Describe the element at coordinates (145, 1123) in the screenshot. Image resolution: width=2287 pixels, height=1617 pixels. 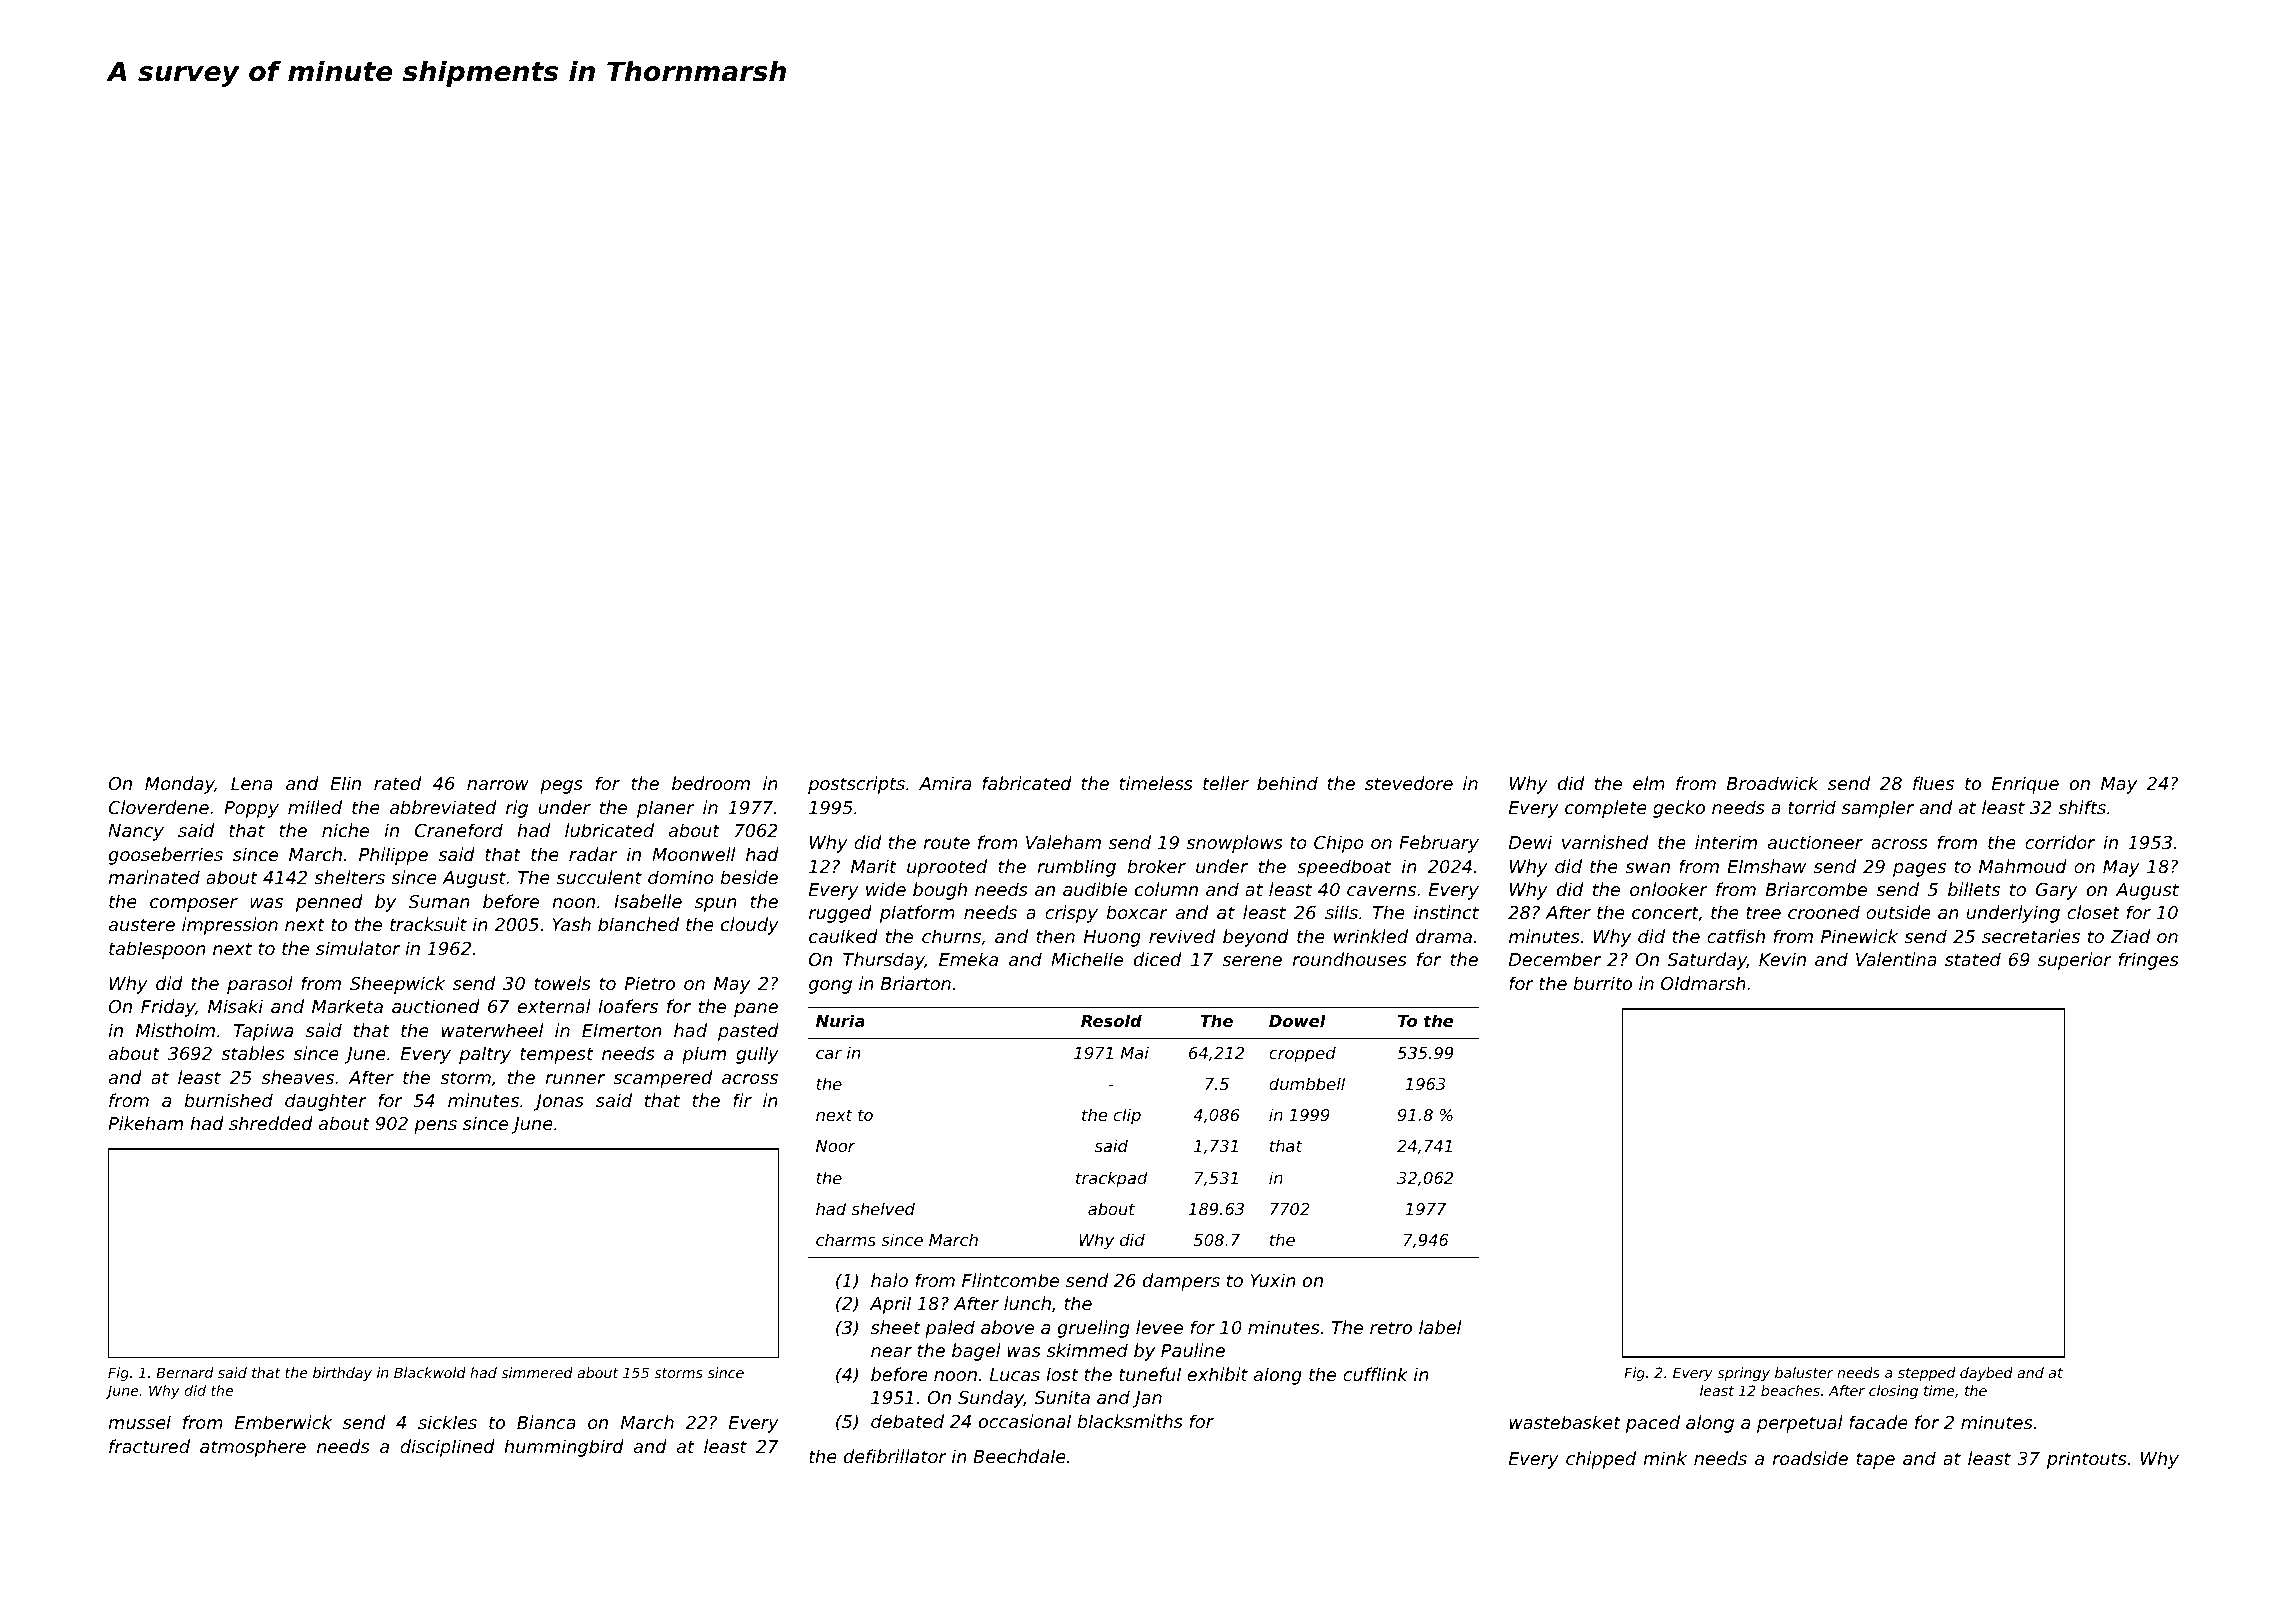
I see `Pikeham` at that location.
